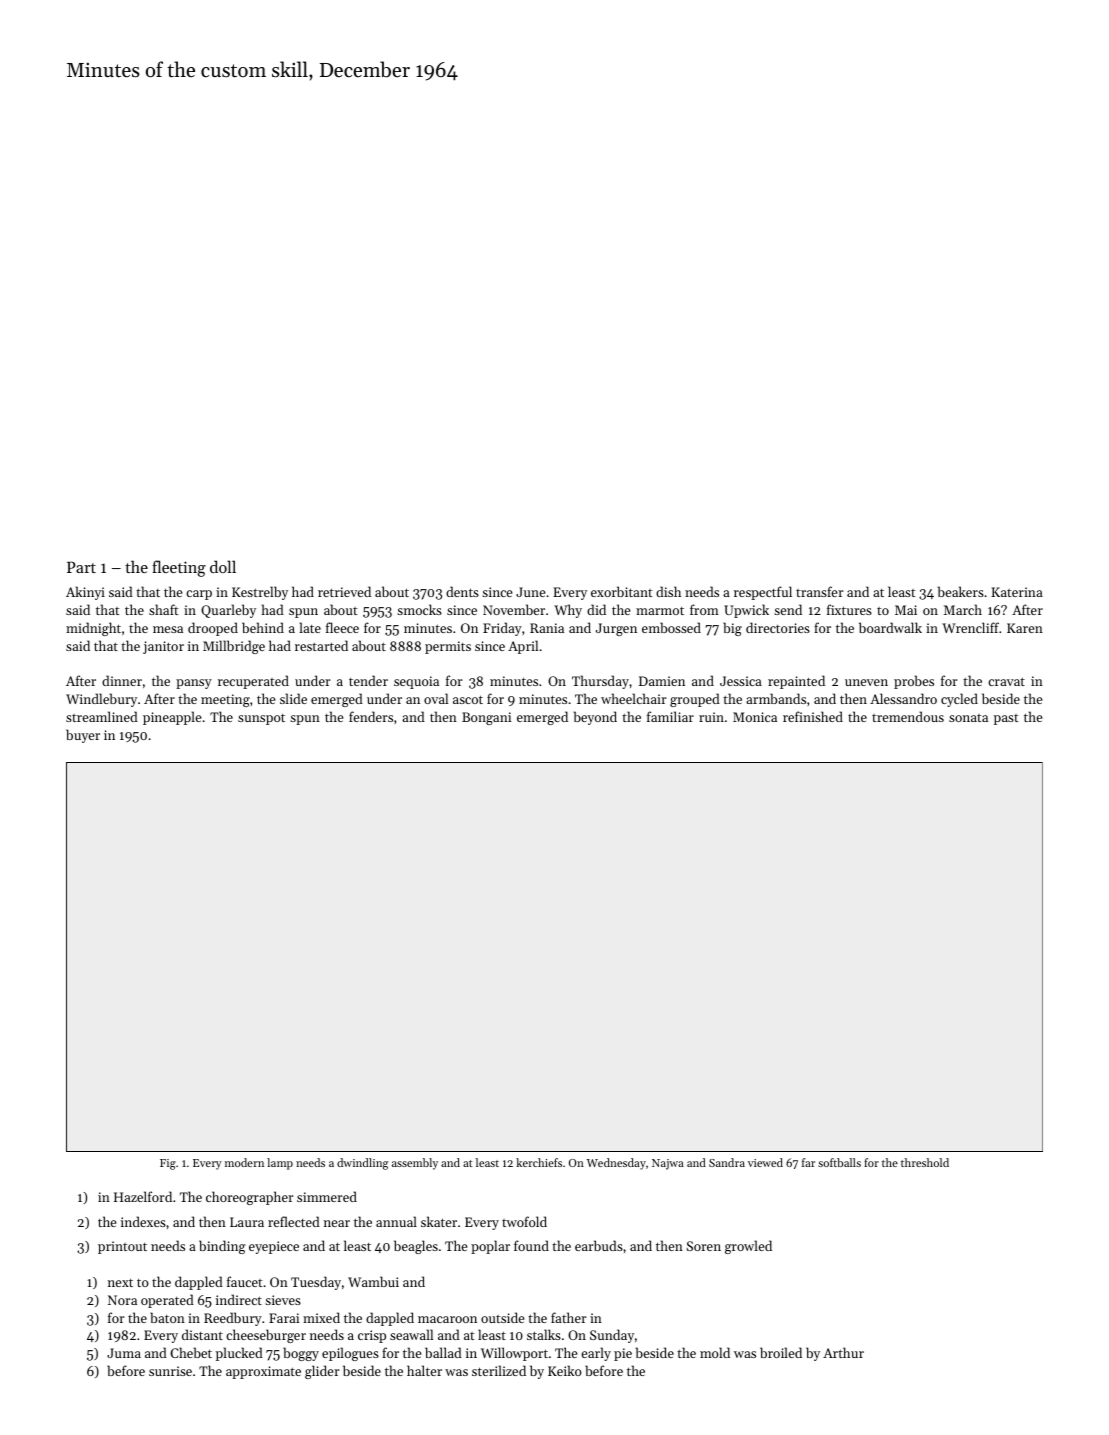  I want to click on mixed, so click(321, 1317).
